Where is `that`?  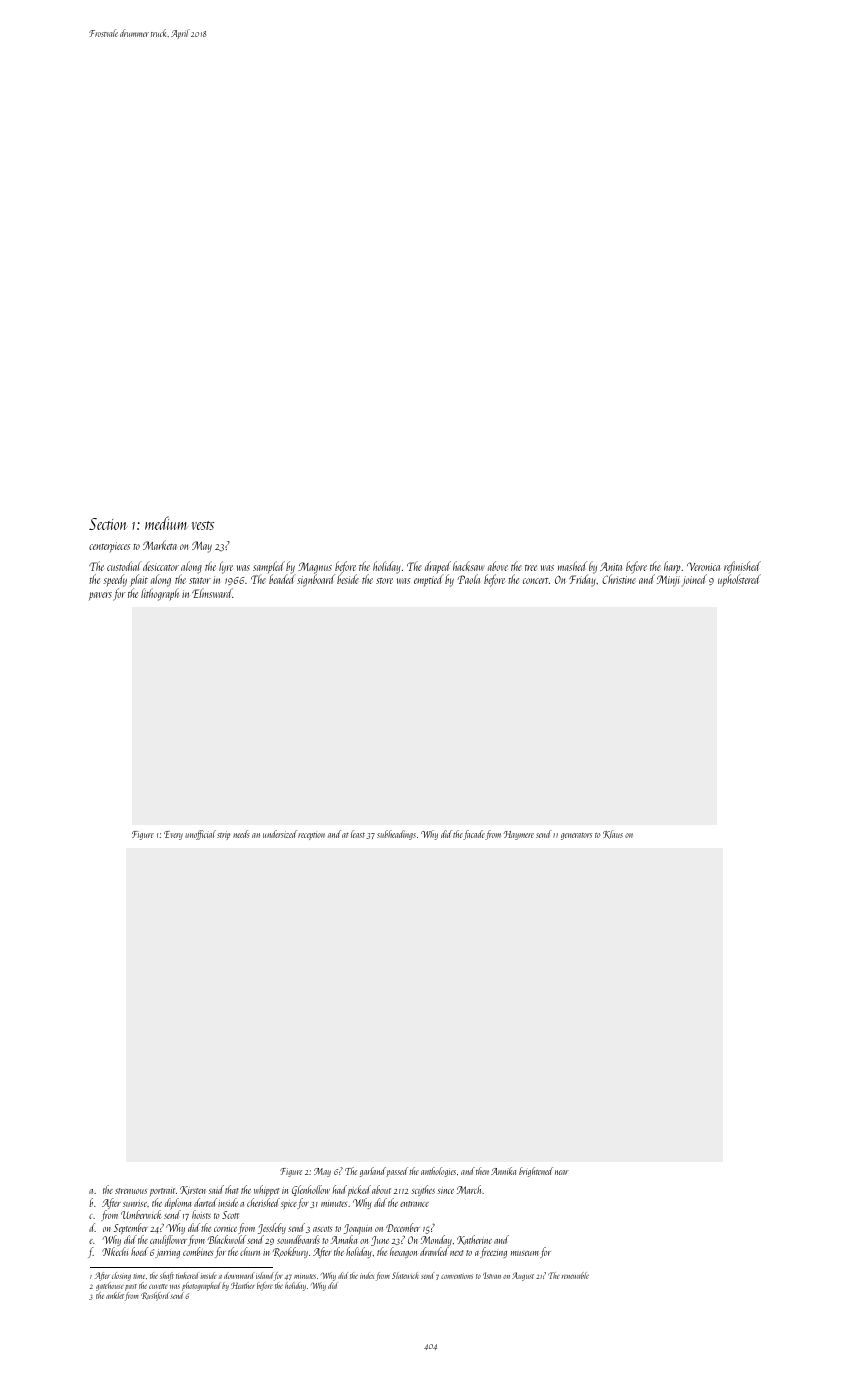 that is located at coordinates (231, 1189).
